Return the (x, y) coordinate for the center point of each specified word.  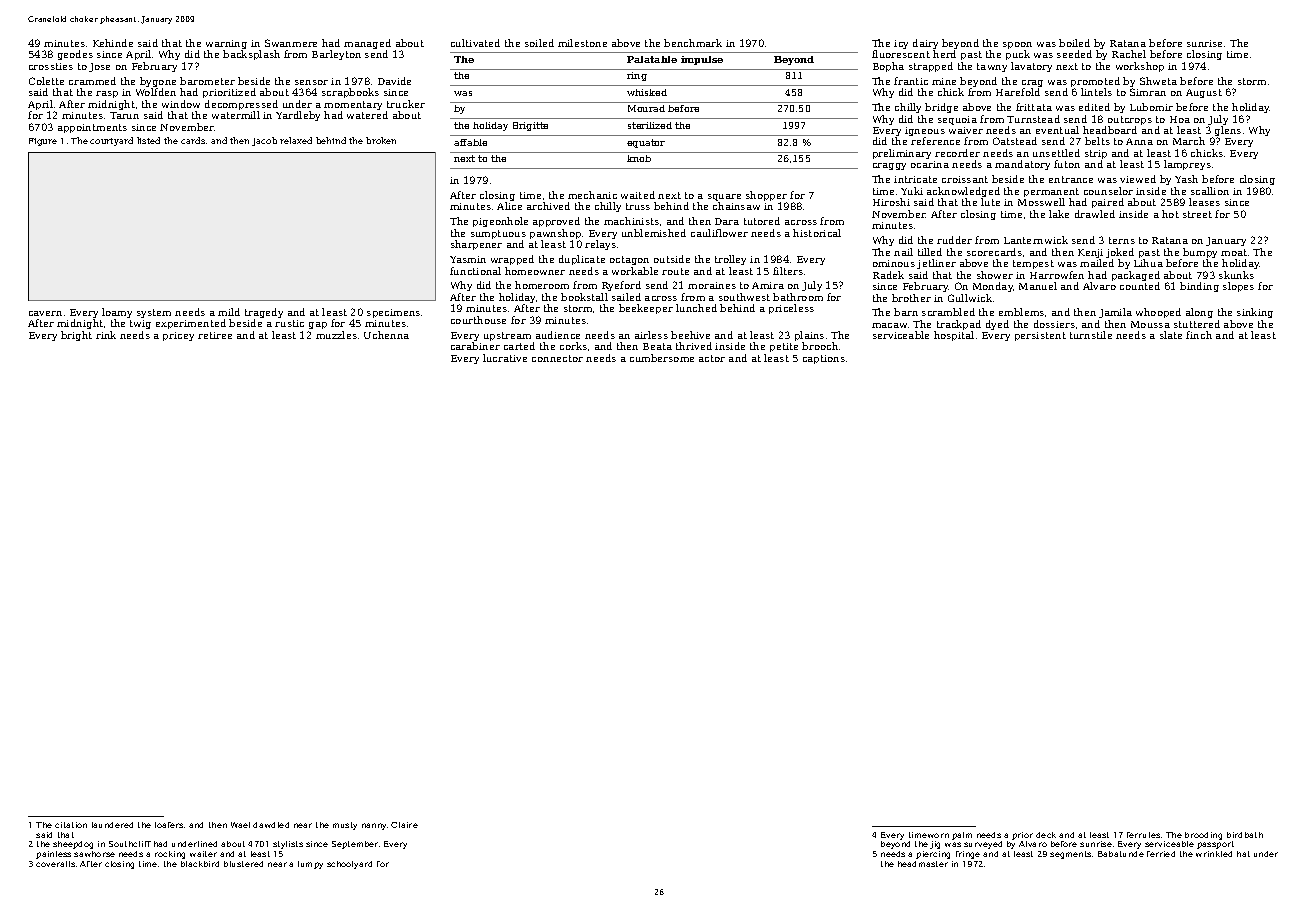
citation (71, 825)
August (1204, 93)
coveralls (55, 864)
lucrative (505, 358)
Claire (404, 825)
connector (557, 358)
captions (824, 359)
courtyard (111, 141)
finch (1199, 335)
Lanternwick (1036, 240)
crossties (51, 66)
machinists (631, 221)
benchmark (693, 43)
